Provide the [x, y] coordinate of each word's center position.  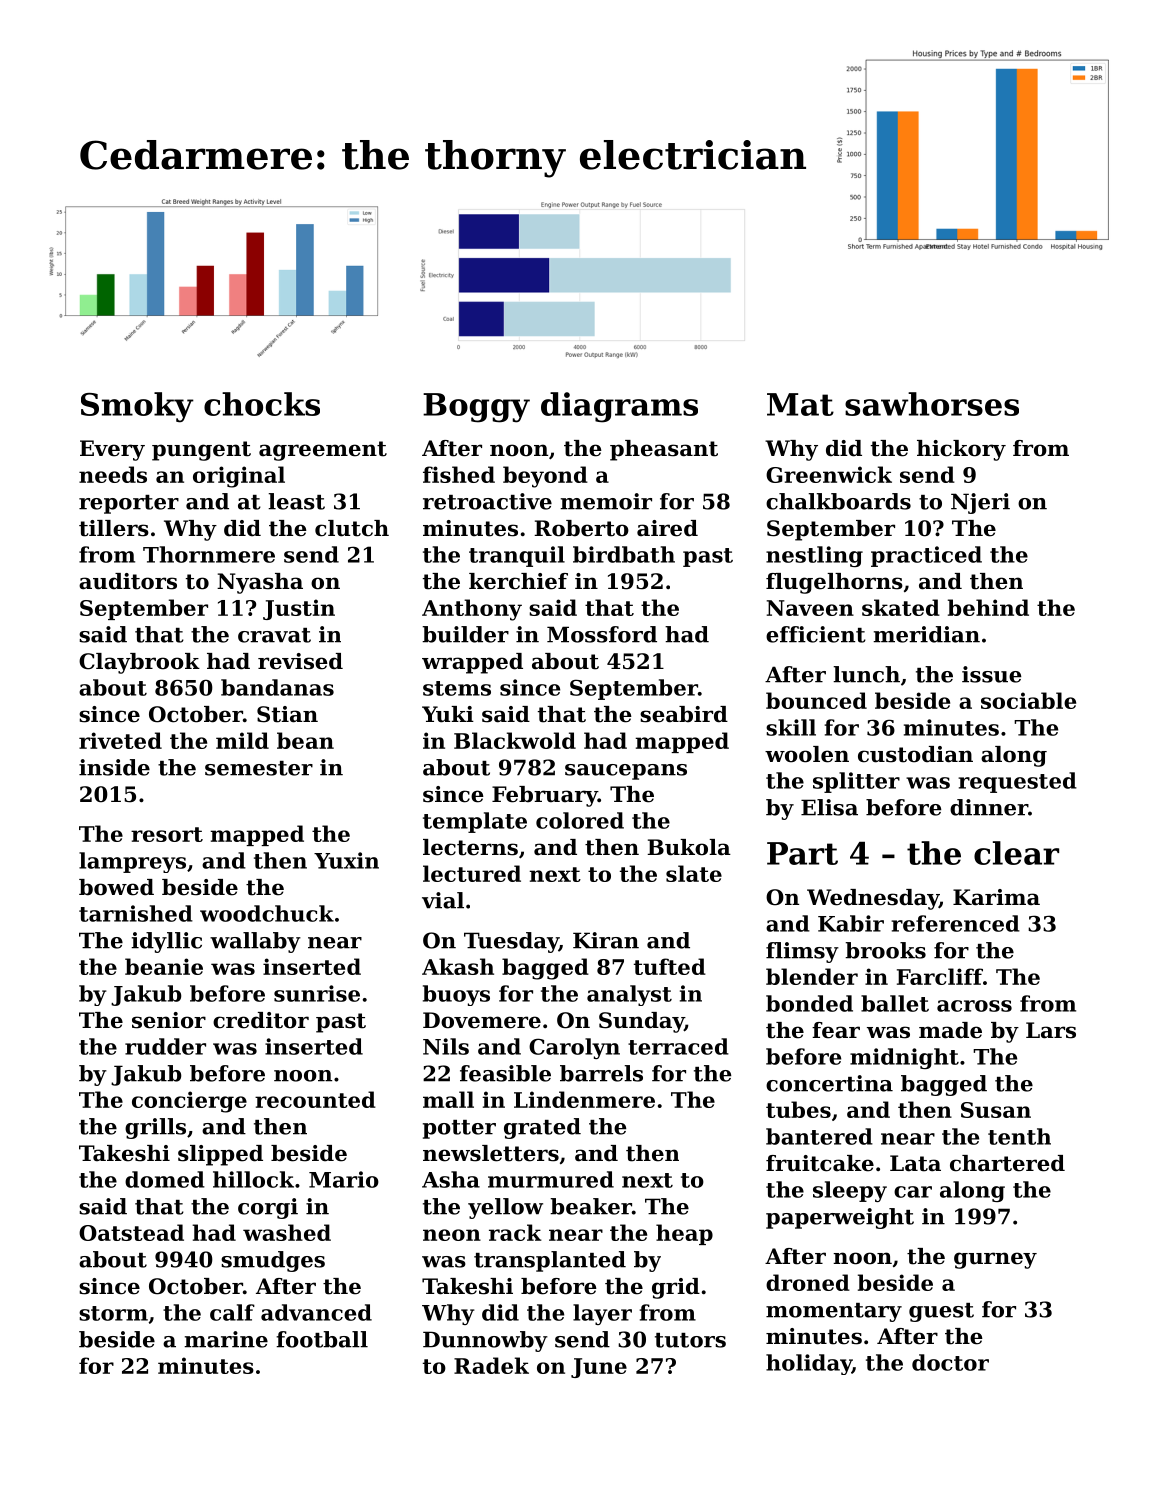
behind [988, 607]
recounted [315, 1099]
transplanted [550, 1261]
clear [1016, 853]
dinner [989, 807]
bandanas [277, 687]
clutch [352, 528]
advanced [316, 1312]
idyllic [166, 942]
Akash [458, 966]
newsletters [491, 1153]
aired [667, 528]
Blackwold [515, 740]
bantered [819, 1136]
